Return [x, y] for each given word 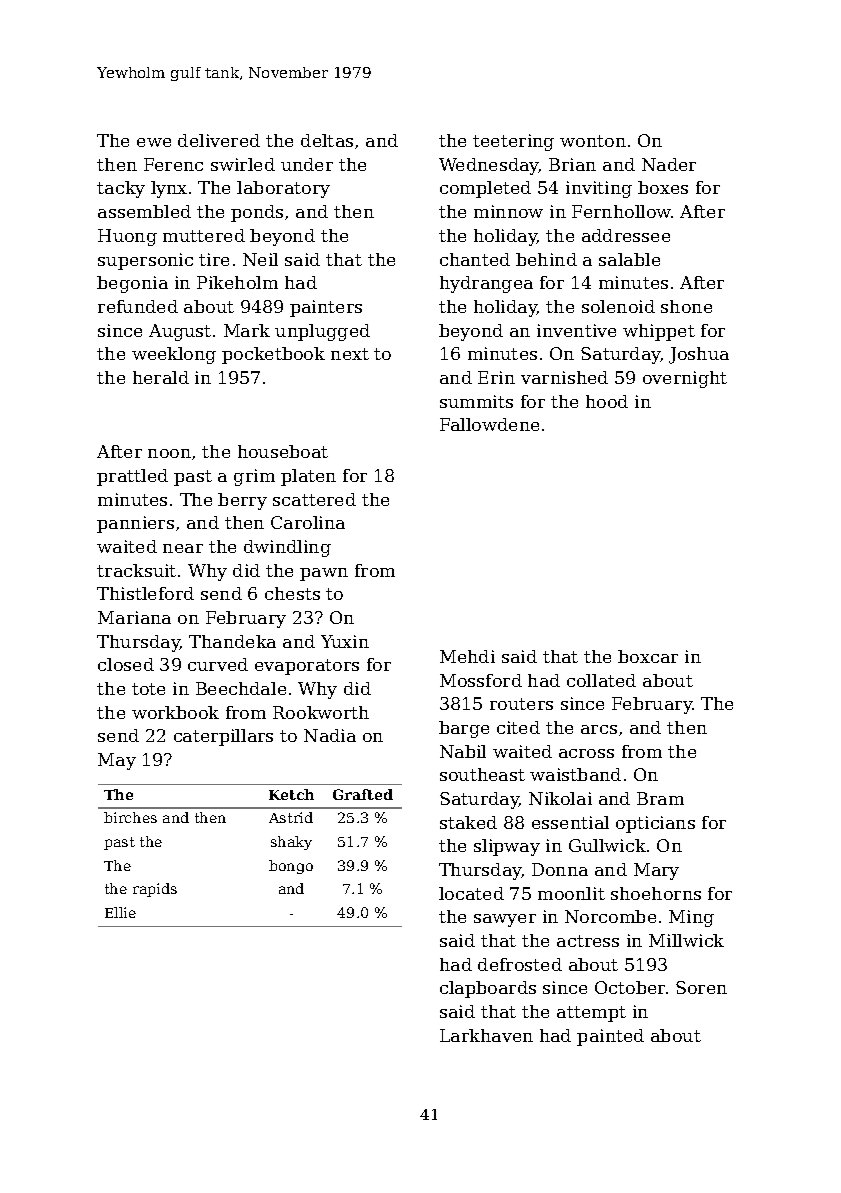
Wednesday [489, 166]
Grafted [363, 794]
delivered [219, 140]
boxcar [648, 656]
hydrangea [486, 284]
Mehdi [467, 656]
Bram [660, 798]
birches [130, 817]
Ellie [120, 912]
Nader [669, 164]
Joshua [699, 355]
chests [292, 593]
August [180, 332]
